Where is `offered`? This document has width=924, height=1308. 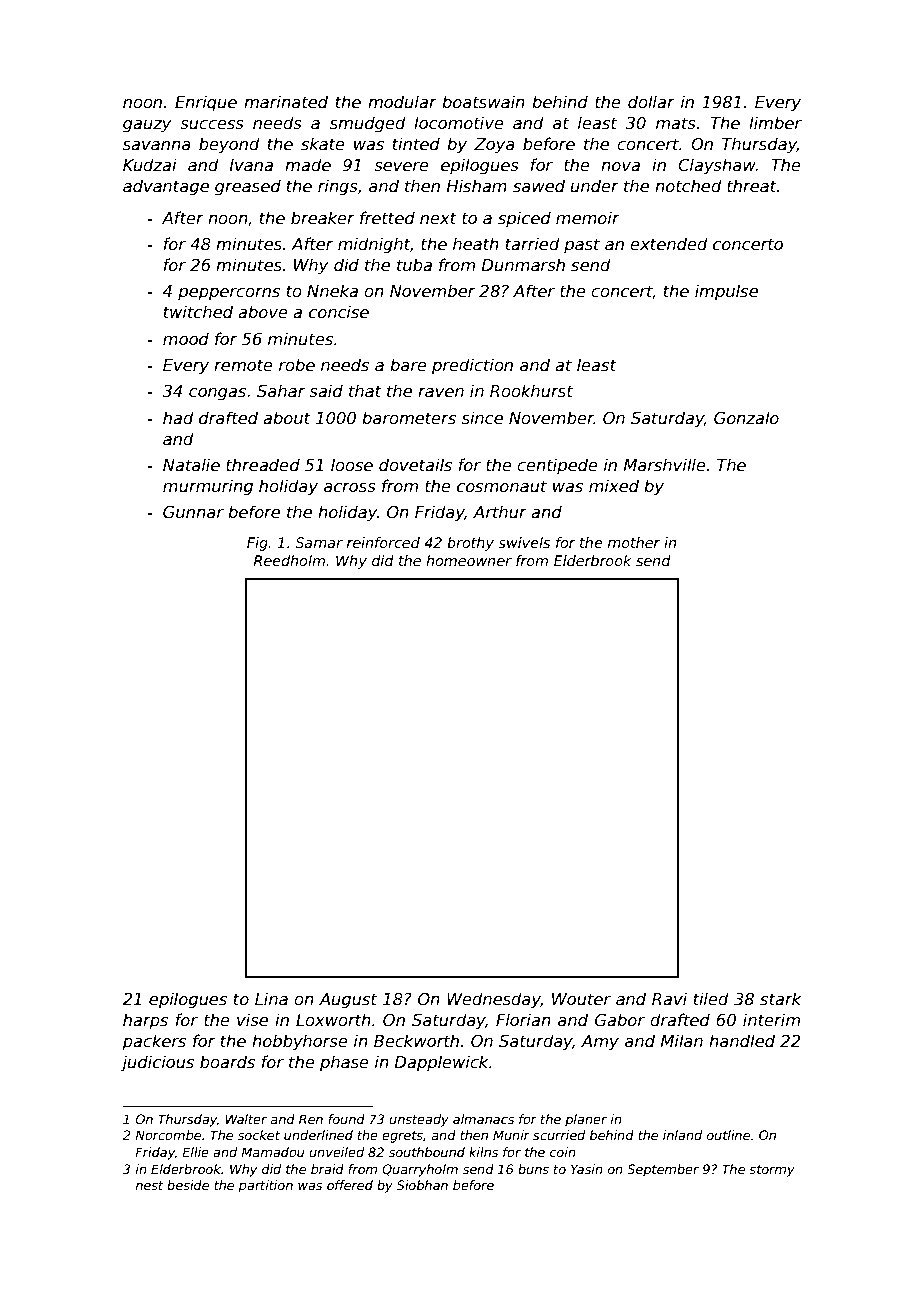
offered is located at coordinates (350, 1185).
